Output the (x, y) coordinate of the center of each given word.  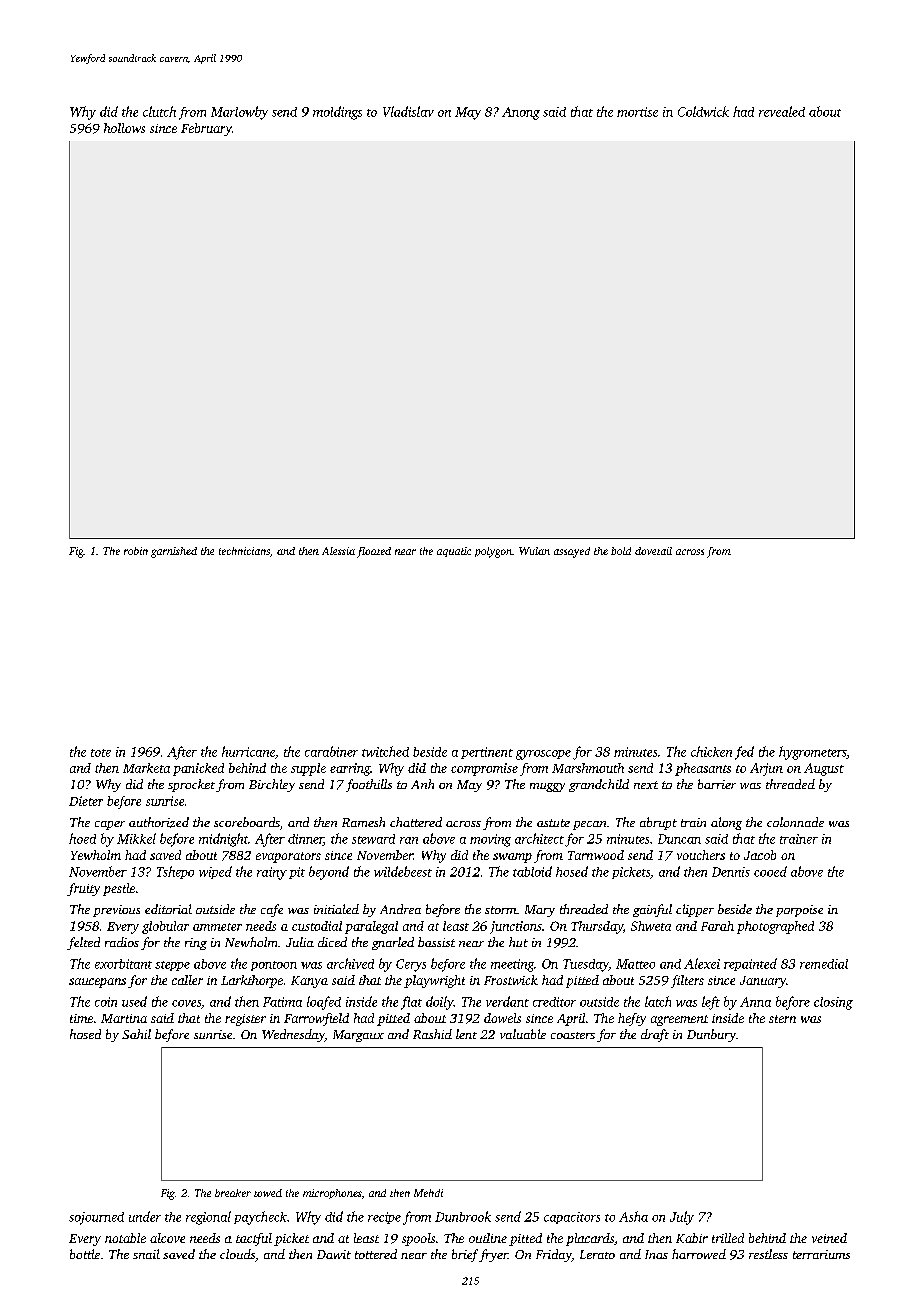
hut (518, 942)
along (726, 823)
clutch (159, 111)
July (682, 1218)
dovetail (653, 551)
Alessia (338, 551)
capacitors (572, 1218)
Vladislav (408, 111)
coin (106, 1002)
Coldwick (703, 111)
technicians (244, 551)
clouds (237, 1254)
